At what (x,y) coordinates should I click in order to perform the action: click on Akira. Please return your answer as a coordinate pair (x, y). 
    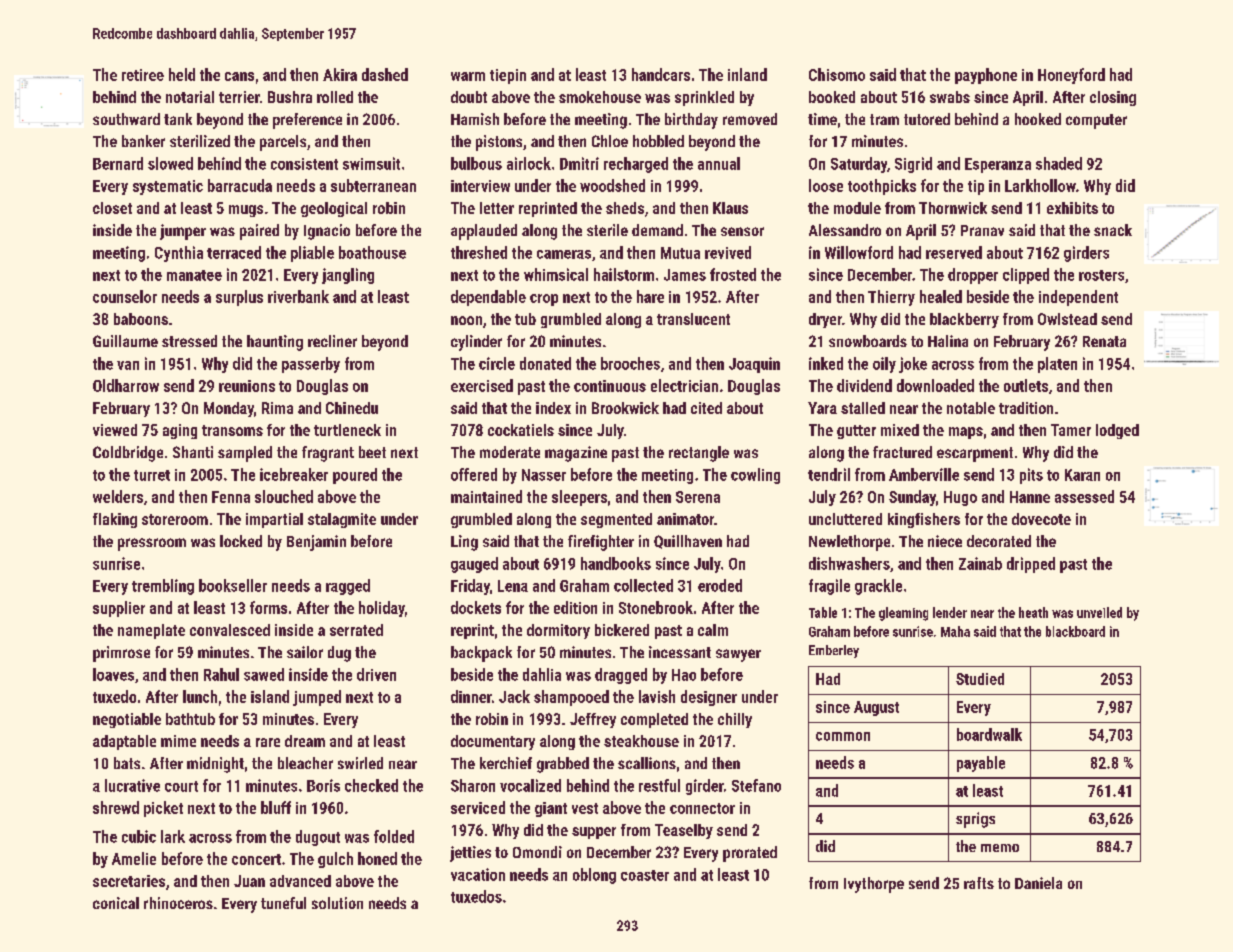
    Looking at the image, I should click on (340, 74).
